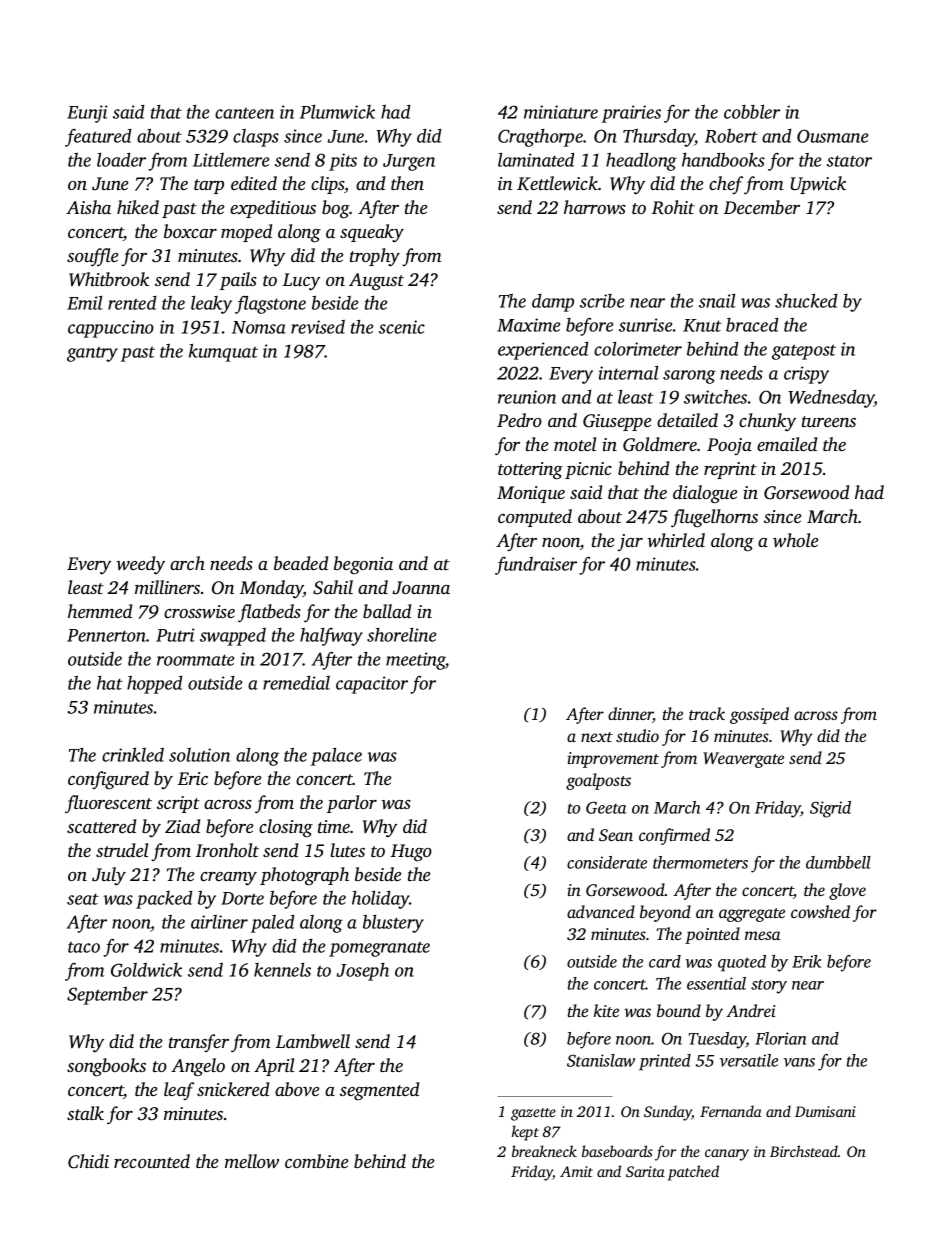 The height and width of the screenshot is (1233, 952). What do you see at coordinates (557, 183) in the screenshot?
I see `Kettlewick` at bounding box center [557, 183].
